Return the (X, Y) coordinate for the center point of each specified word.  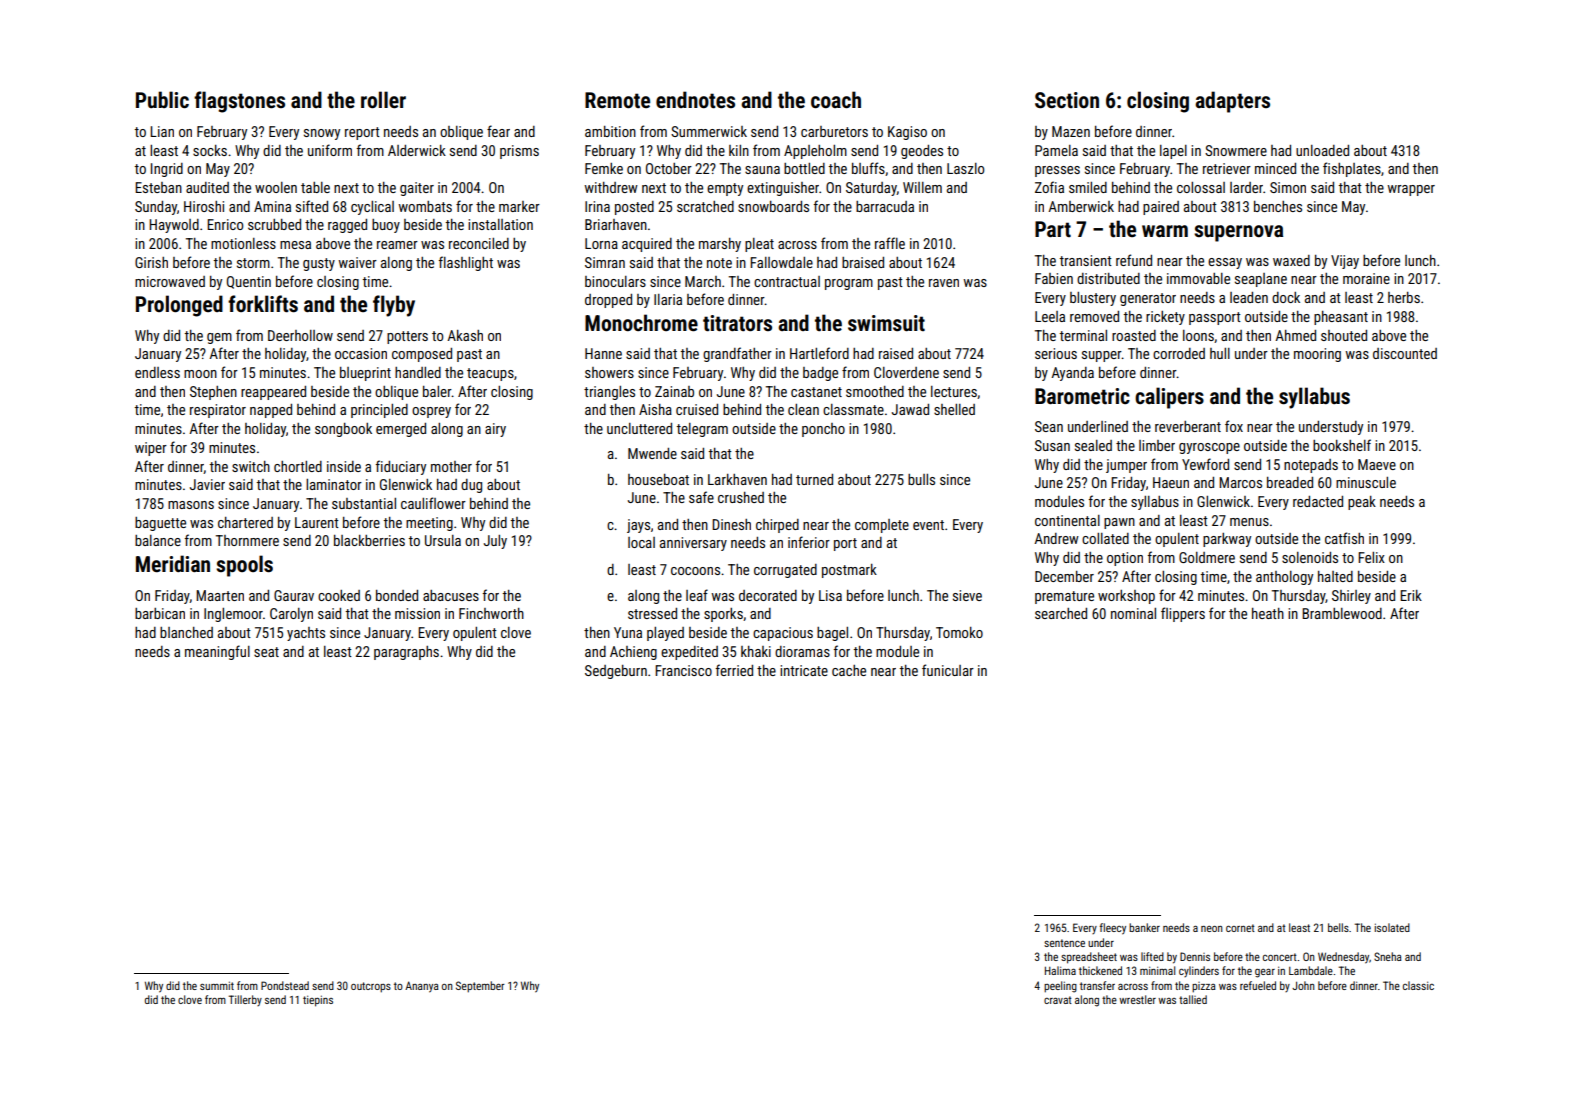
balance (158, 540)
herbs (1404, 297)
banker (1144, 927)
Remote (617, 100)
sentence (1064, 943)
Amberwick (1081, 206)
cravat (1058, 1000)
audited (207, 187)
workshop (1126, 597)
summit (217, 985)
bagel (832, 634)
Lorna (601, 243)
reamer (397, 245)
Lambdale (1311, 970)
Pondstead (285, 985)
